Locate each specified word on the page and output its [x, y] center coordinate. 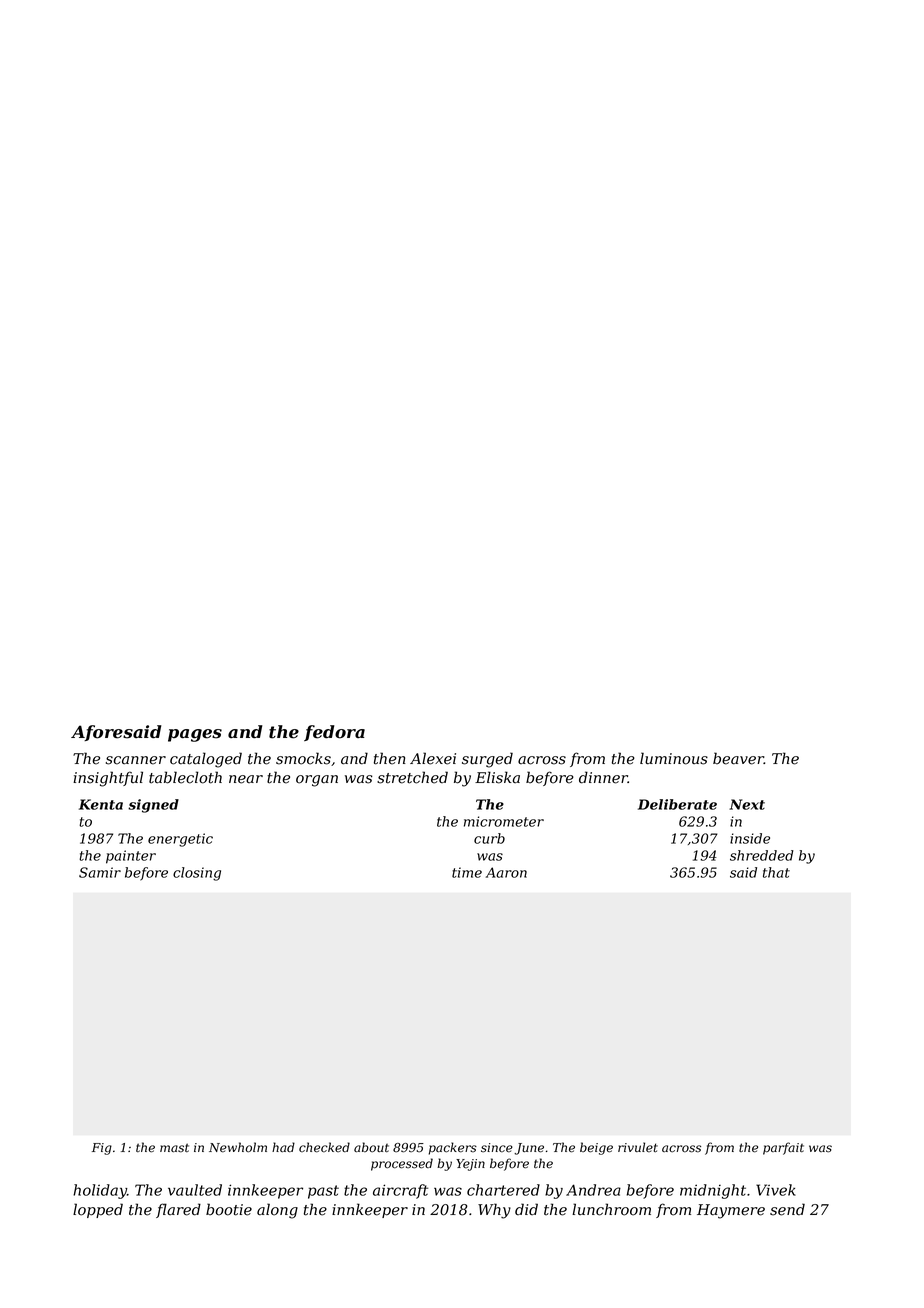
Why [494, 1211]
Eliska [497, 777]
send [787, 1209]
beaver [738, 758]
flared [178, 1210]
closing [197, 874]
